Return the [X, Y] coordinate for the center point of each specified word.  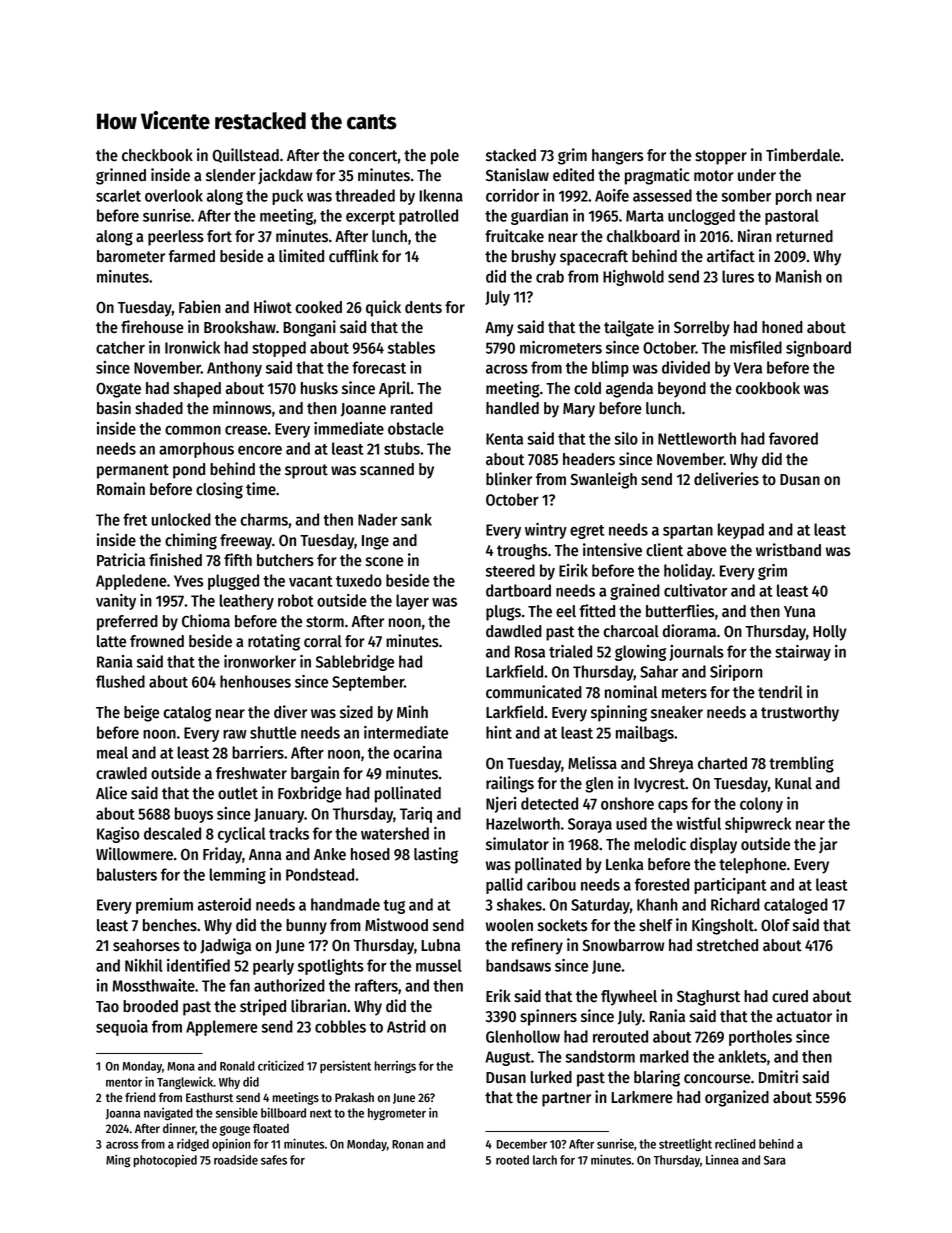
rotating [274, 642]
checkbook [157, 155]
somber [746, 195]
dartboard [518, 590]
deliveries [726, 479]
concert [373, 156]
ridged [193, 1145]
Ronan [408, 1144]
